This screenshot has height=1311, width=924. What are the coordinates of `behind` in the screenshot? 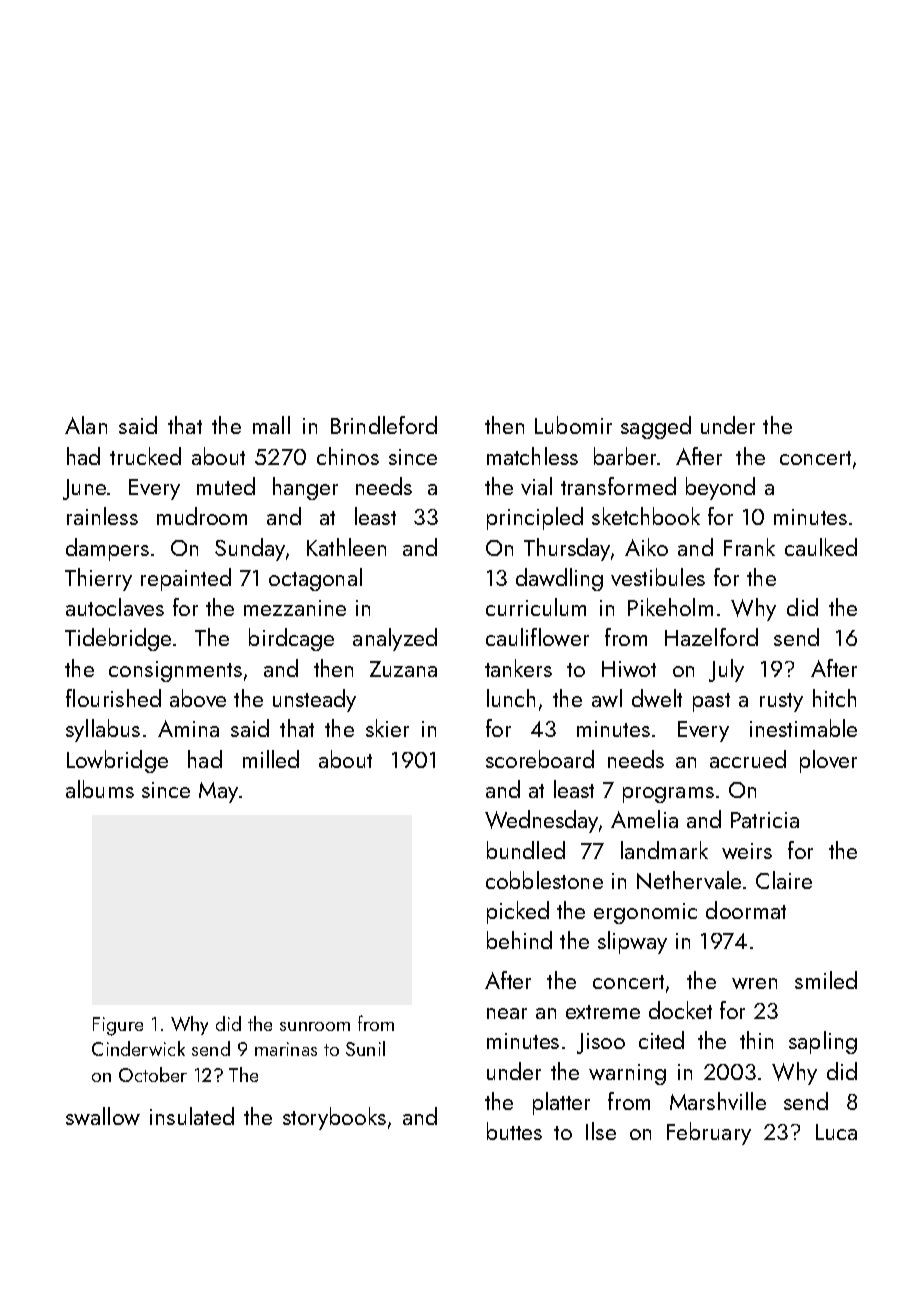 It's located at (519, 940).
